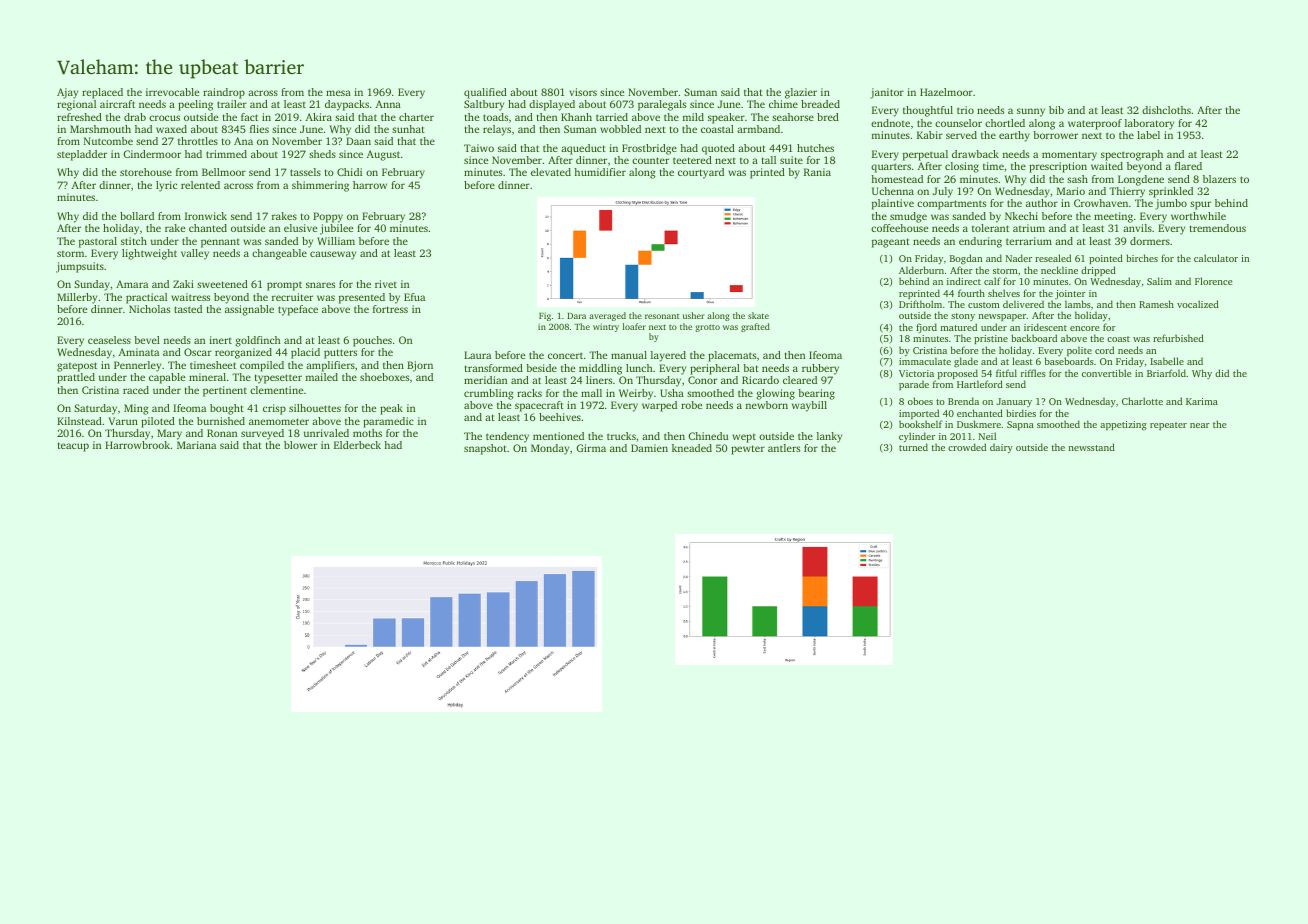 The width and height of the image is (1308, 924). What do you see at coordinates (262, 434) in the image?
I see `surveyed` at bounding box center [262, 434].
